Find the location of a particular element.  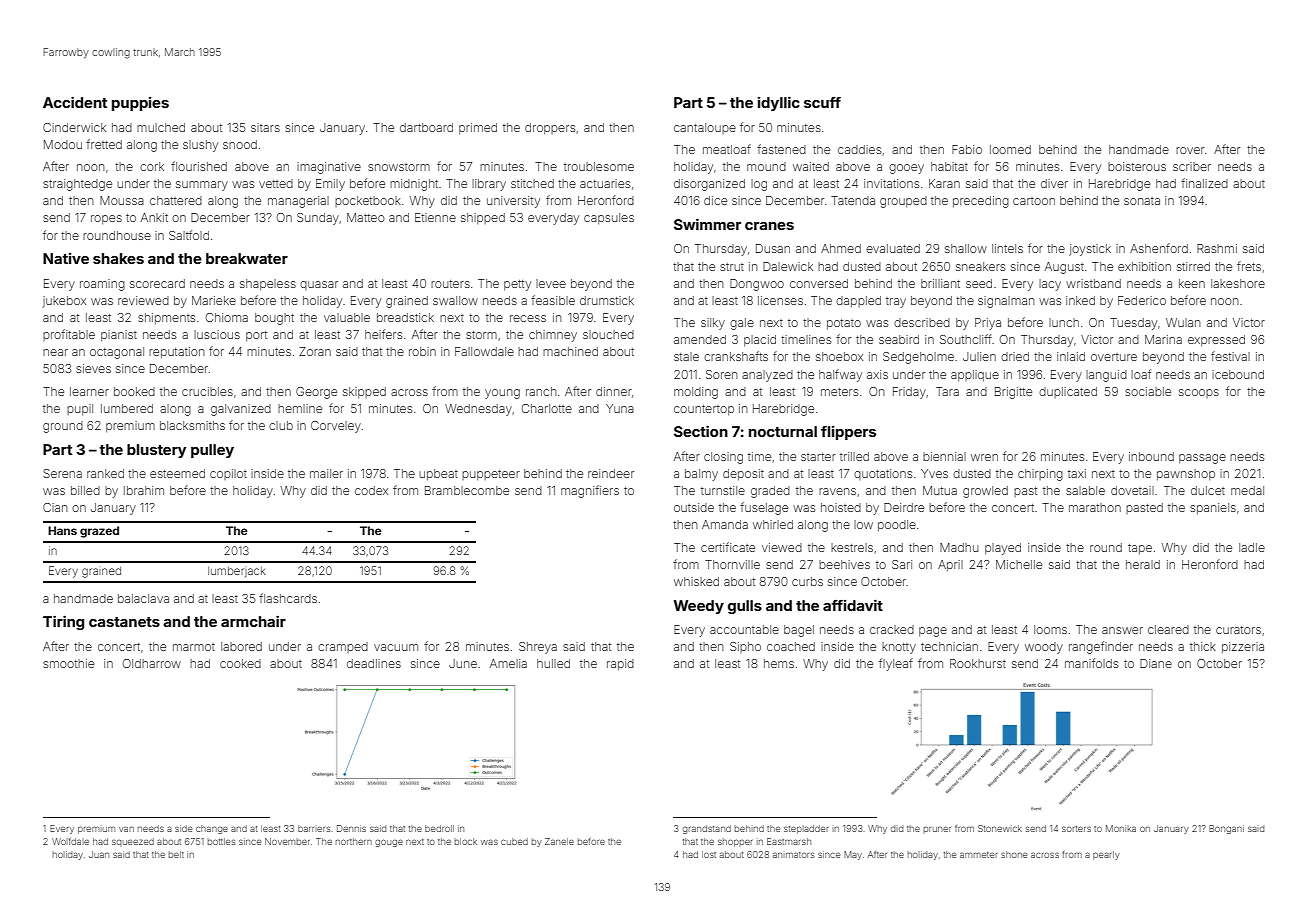

loomed is located at coordinates (1010, 149).
